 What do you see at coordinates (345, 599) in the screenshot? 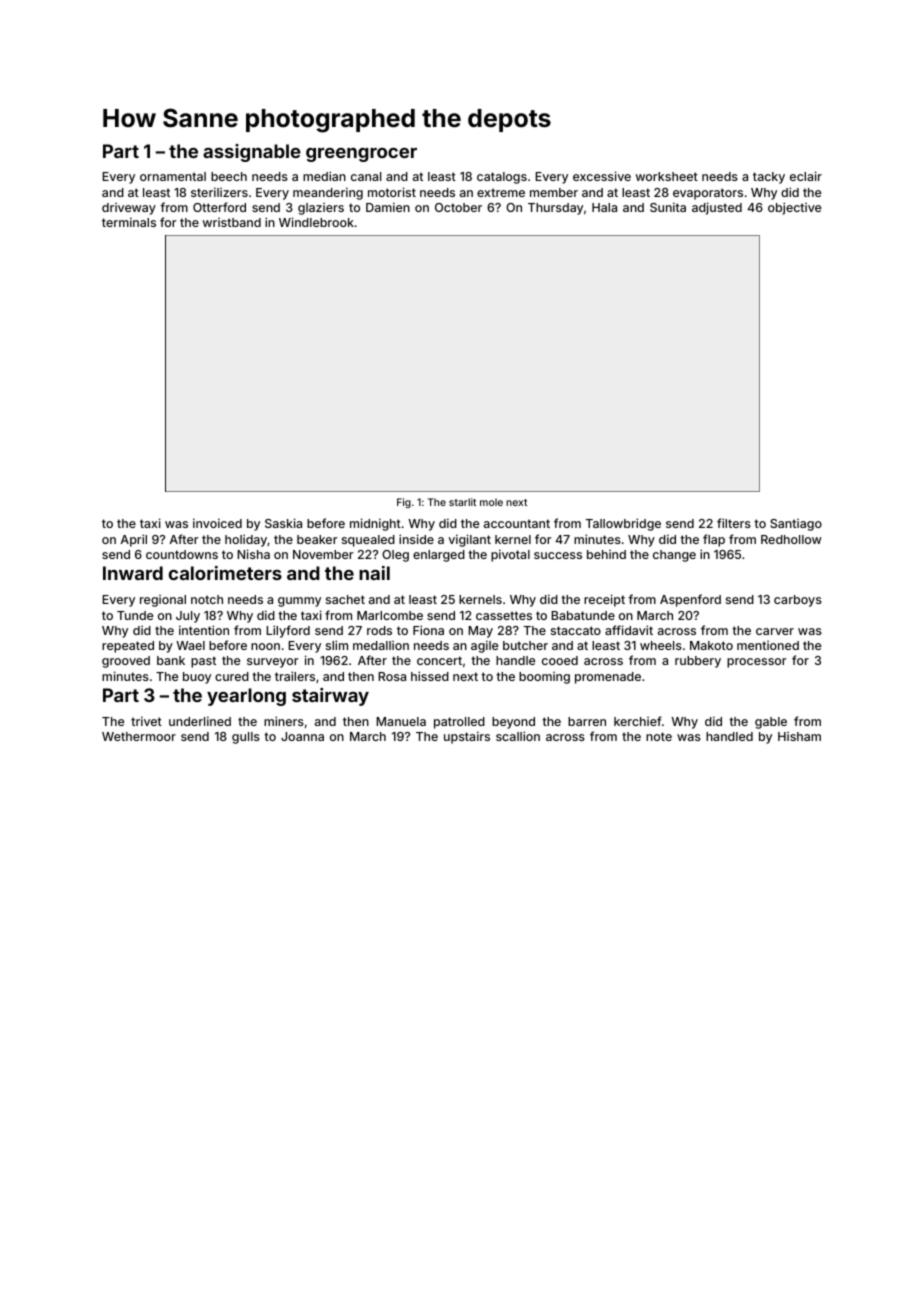
I see `sachet` at bounding box center [345, 599].
